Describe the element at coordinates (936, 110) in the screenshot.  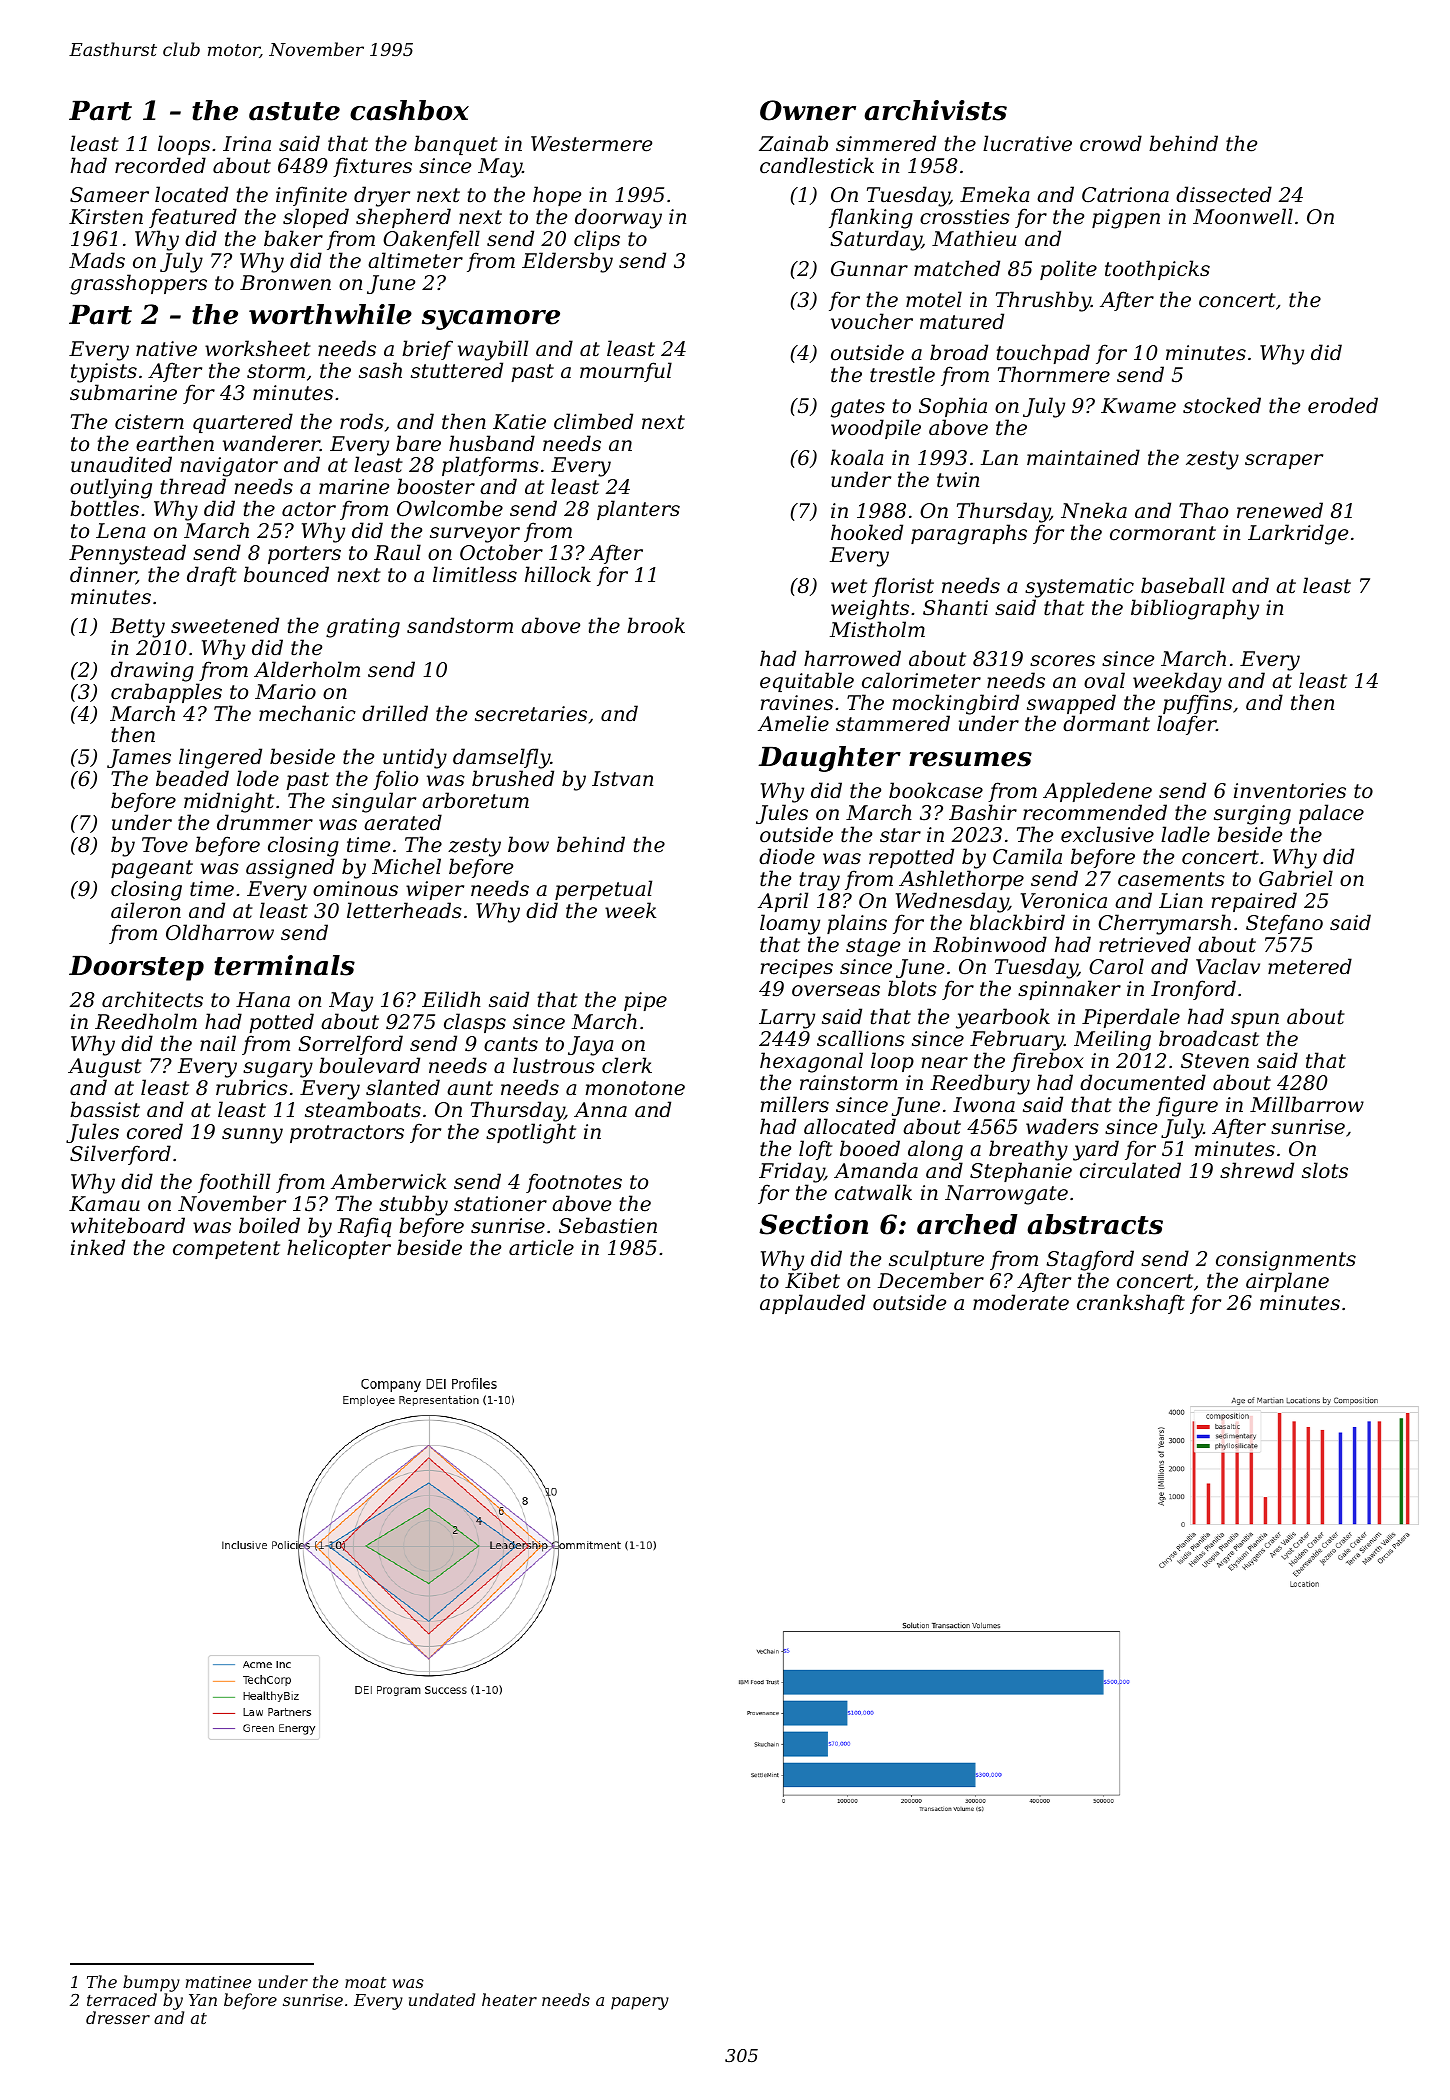
I see `archivists` at that location.
